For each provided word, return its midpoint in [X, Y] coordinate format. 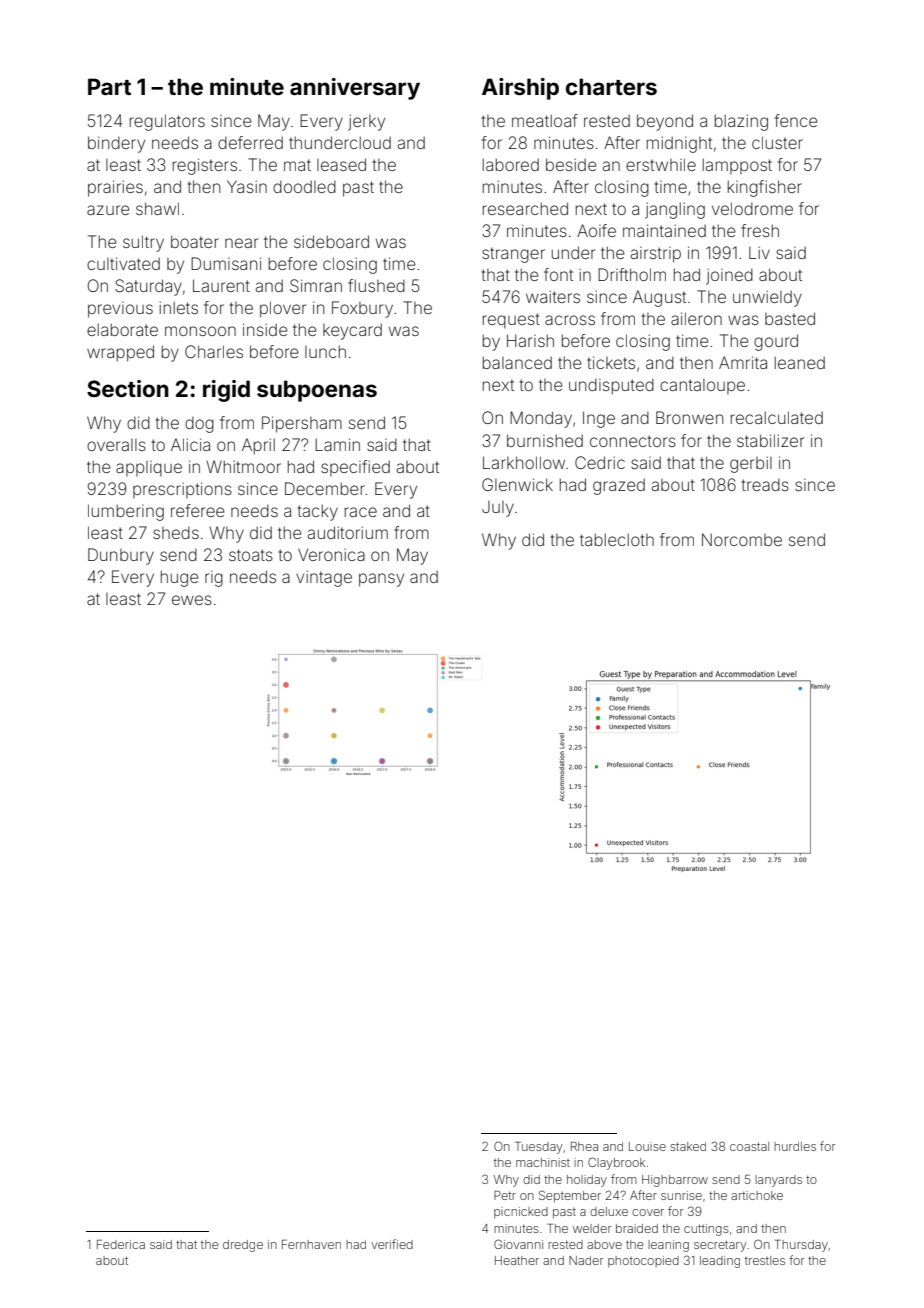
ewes [192, 600]
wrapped [120, 353]
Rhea [584, 1146]
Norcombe [742, 539]
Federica [121, 1244]
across [570, 320]
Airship [520, 89]
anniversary [355, 89]
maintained [664, 230]
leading [720, 1262]
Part [109, 86]
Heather [517, 1260]
